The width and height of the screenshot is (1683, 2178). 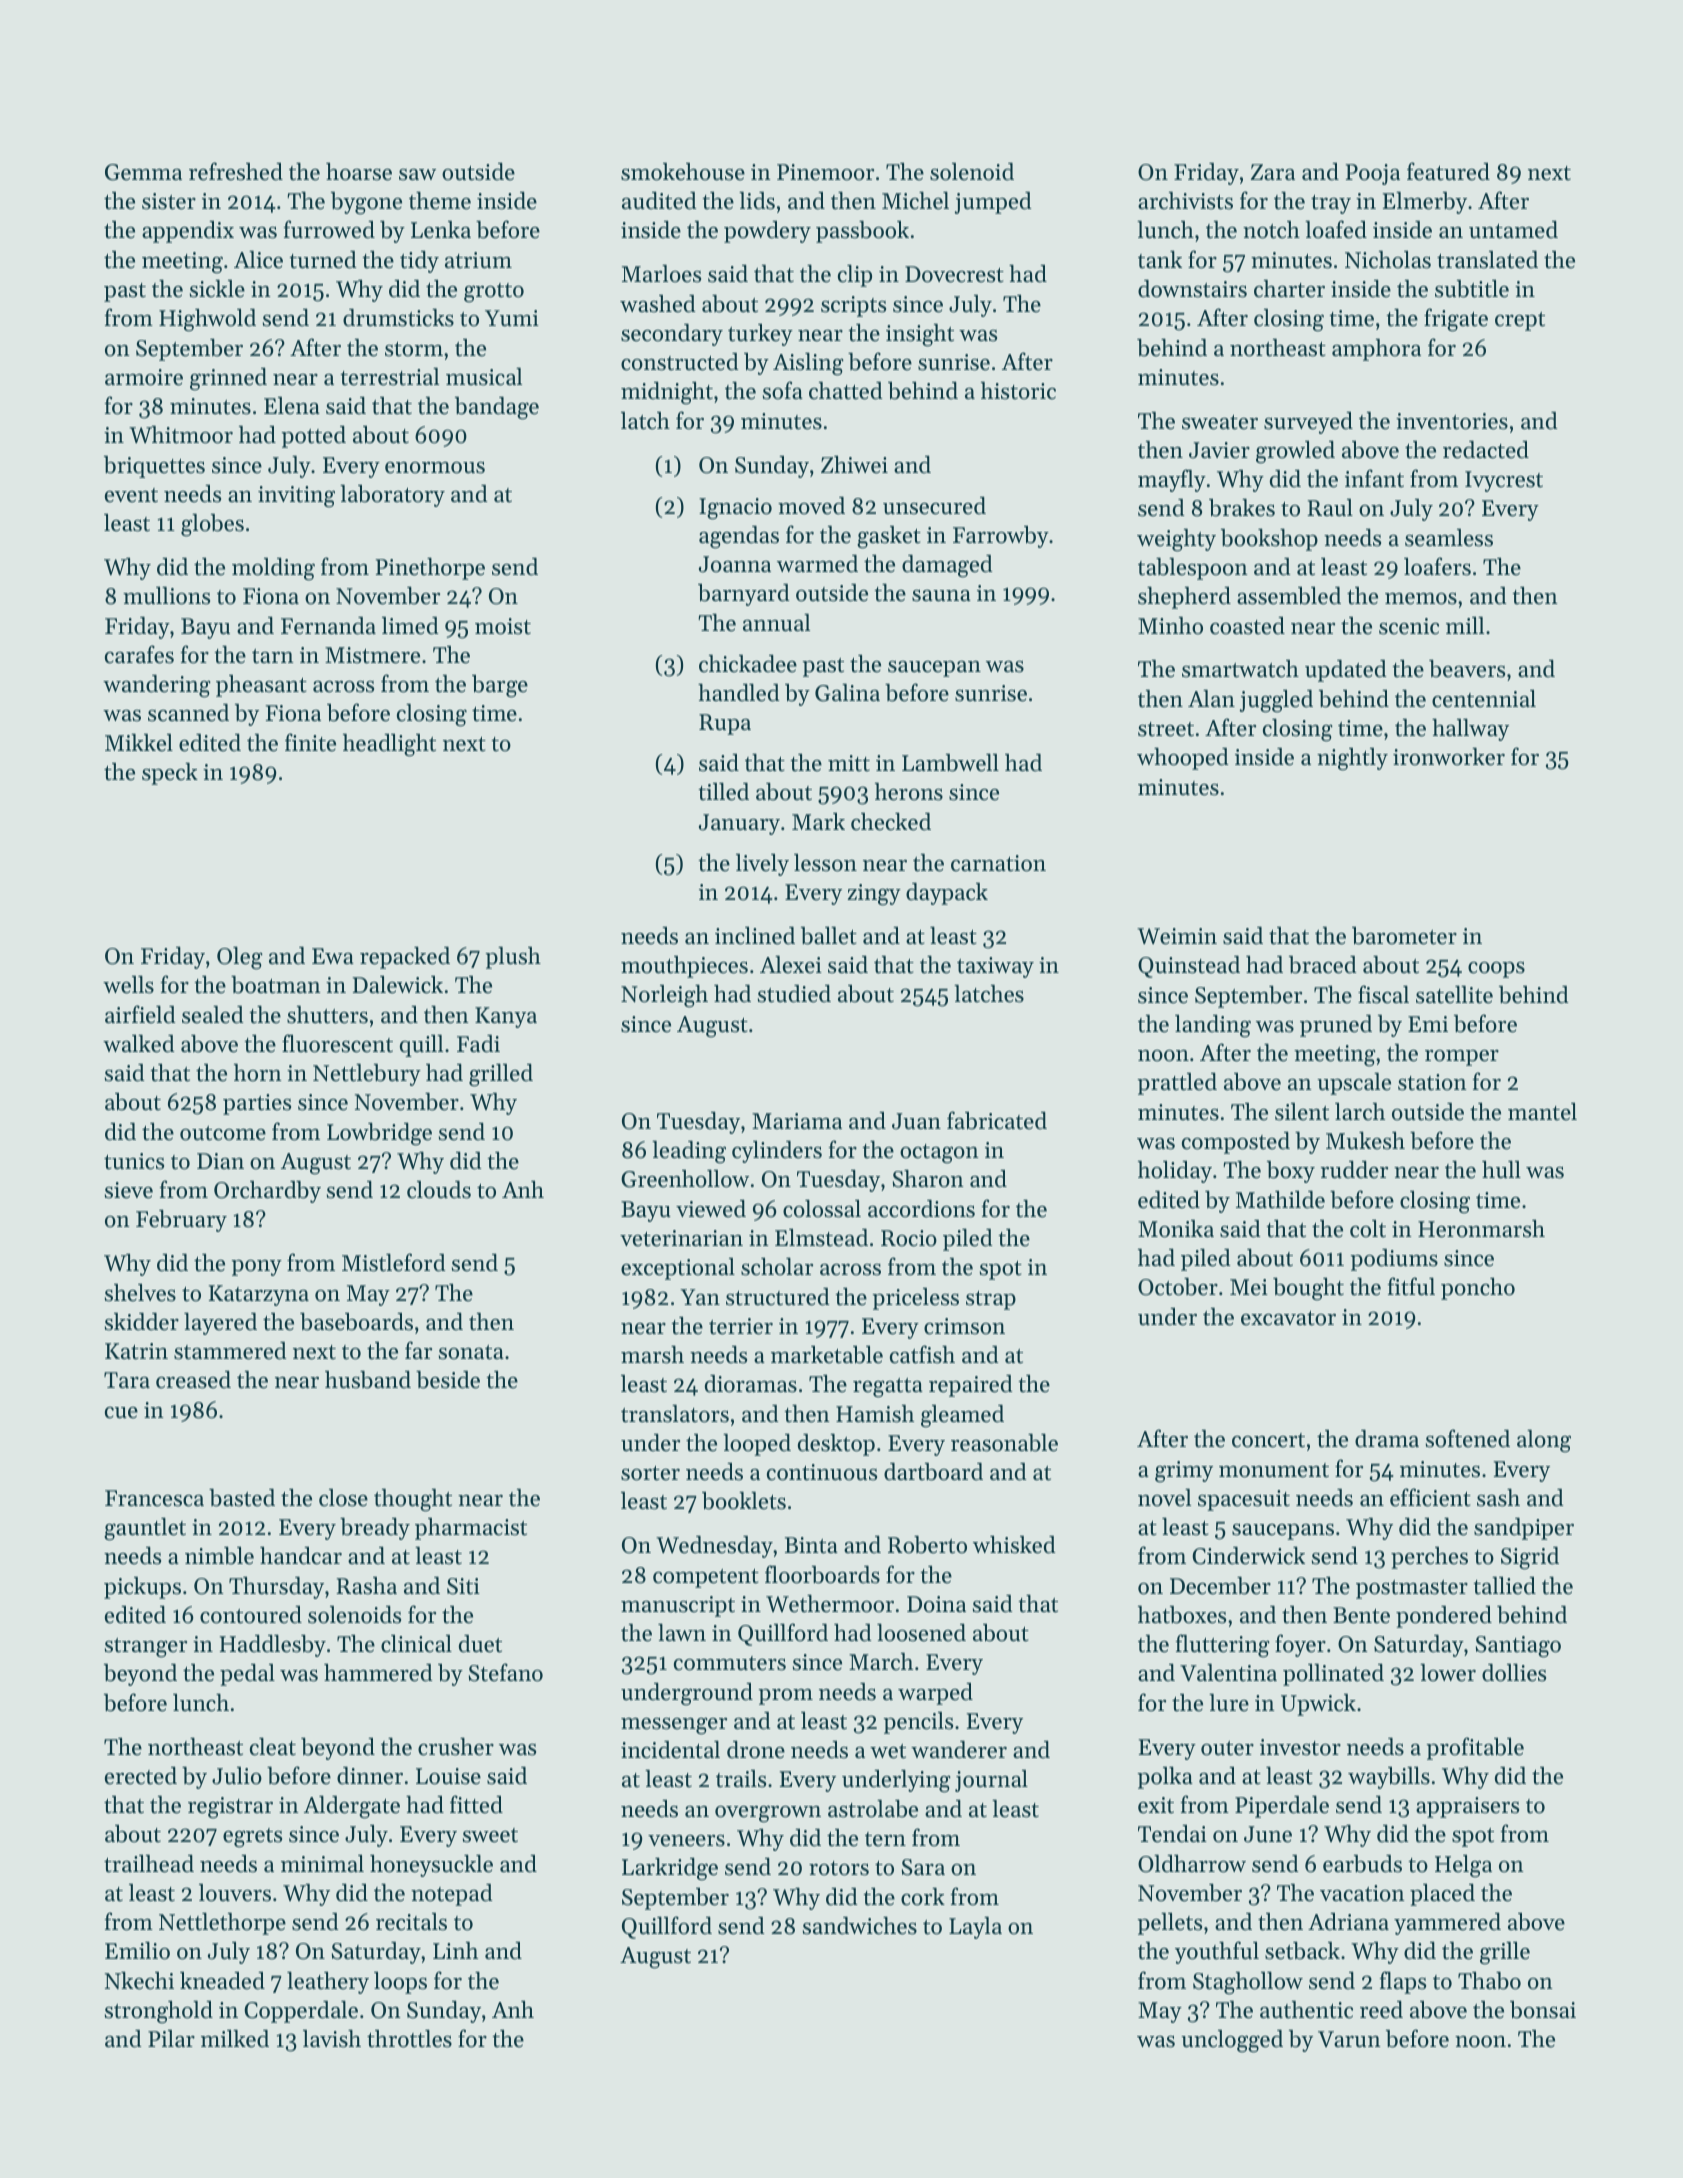 I want to click on Kanya, so click(x=506, y=1017).
